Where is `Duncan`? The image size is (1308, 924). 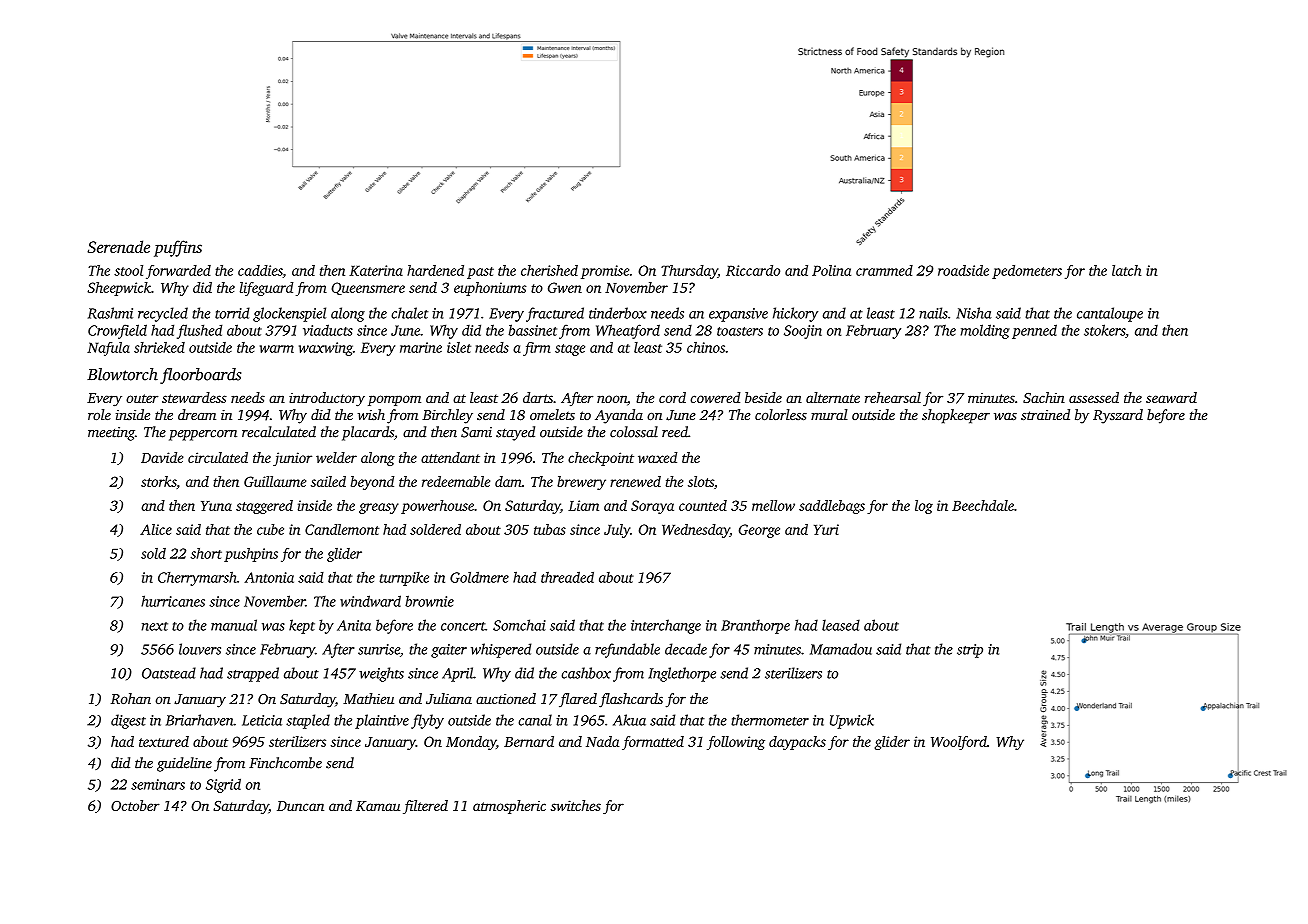 Duncan is located at coordinates (300, 806).
